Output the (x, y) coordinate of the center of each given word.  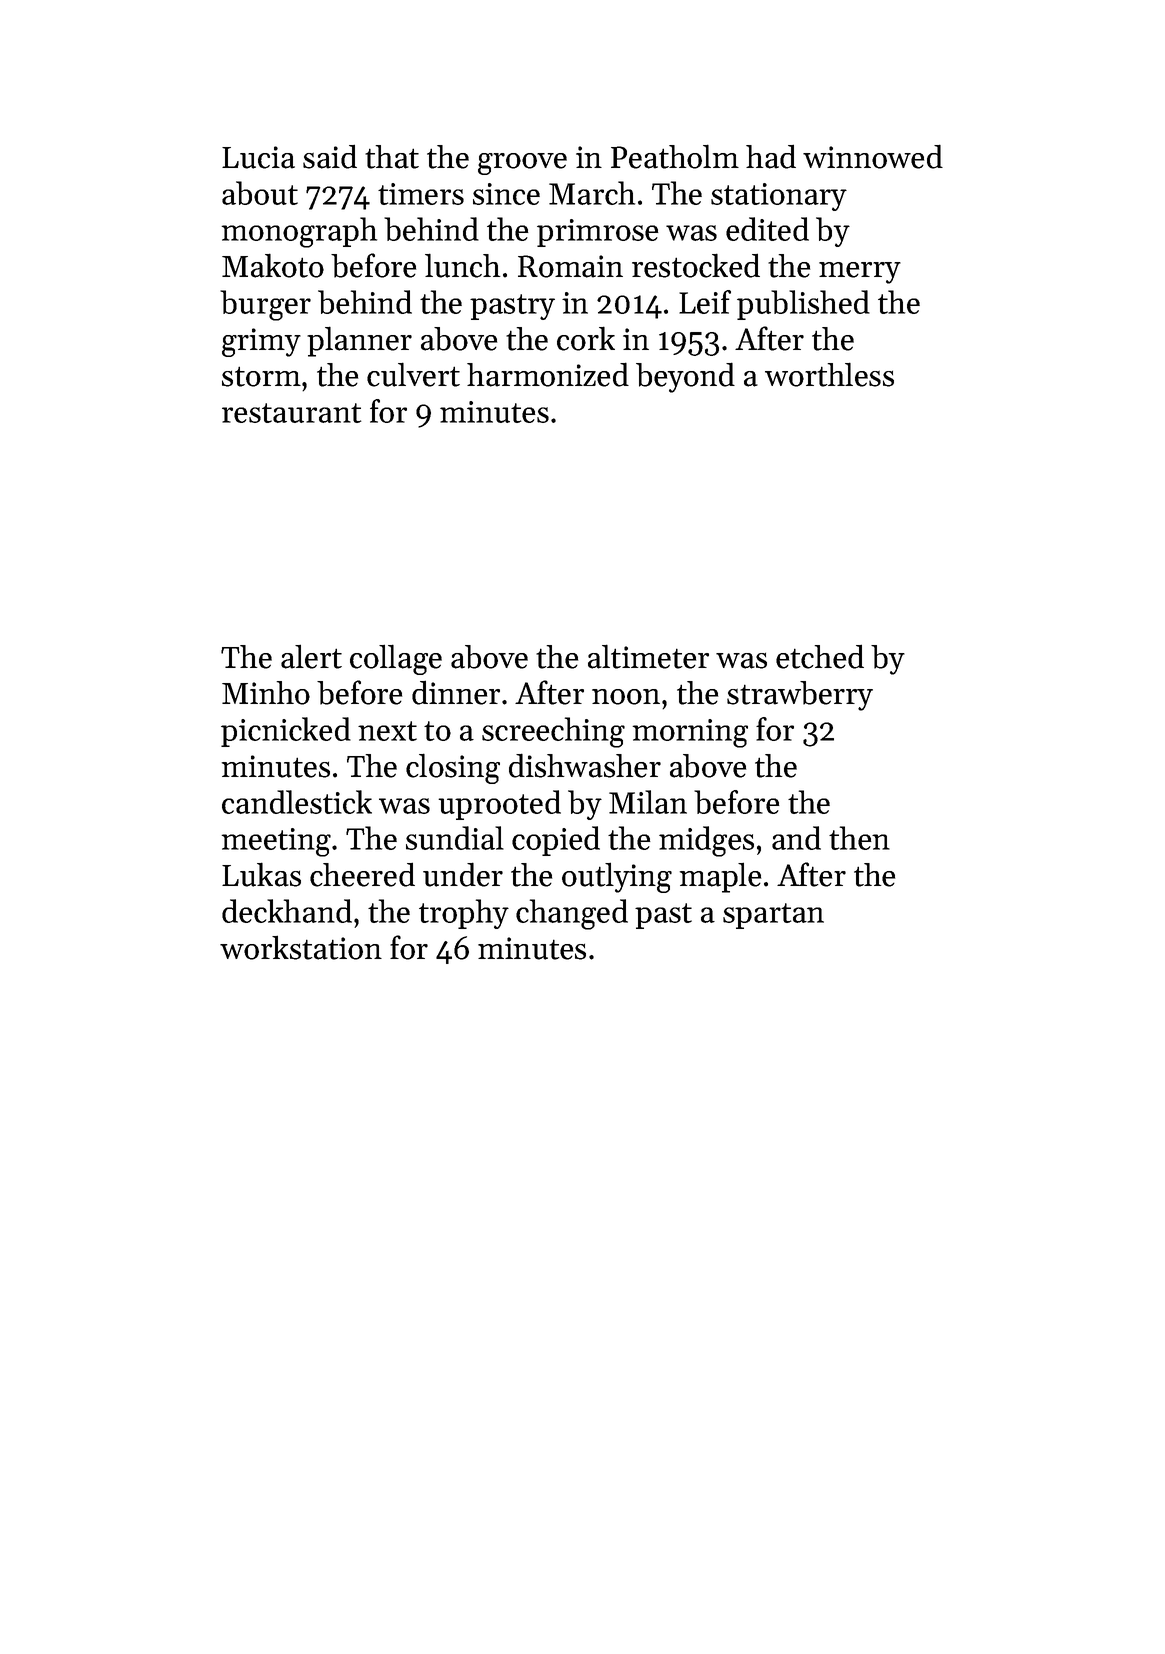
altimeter (648, 656)
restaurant (291, 413)
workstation (301, 947)
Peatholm (675, 156)
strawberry (800, 696)
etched (820, 656)
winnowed (873, 156)
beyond (685, 377)
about (260, 193)
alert (311, 656)
